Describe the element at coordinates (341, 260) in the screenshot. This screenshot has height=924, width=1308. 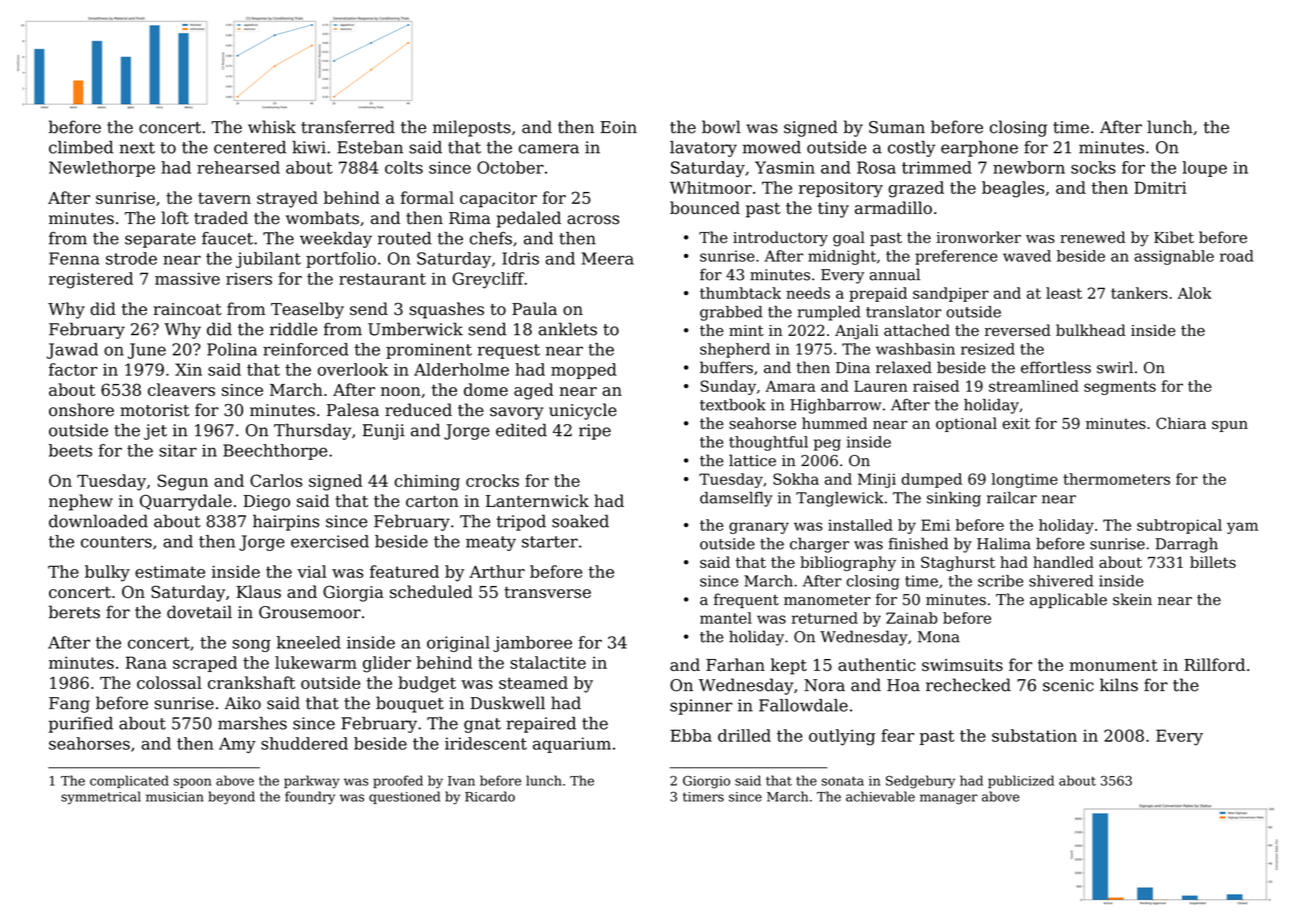
I see `portfolio` at that location.
